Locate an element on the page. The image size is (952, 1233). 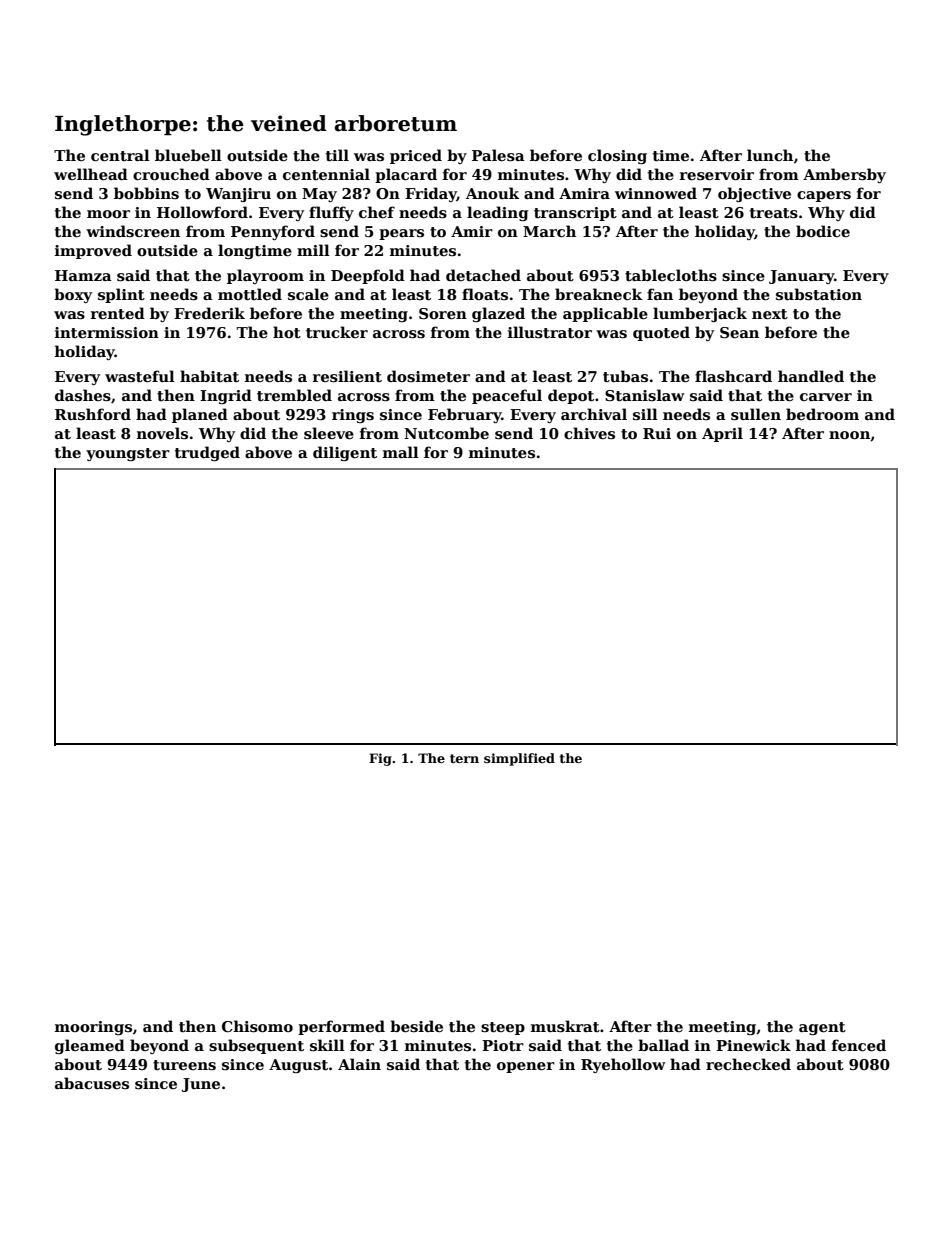
April is located at coordinates (722, 434).
